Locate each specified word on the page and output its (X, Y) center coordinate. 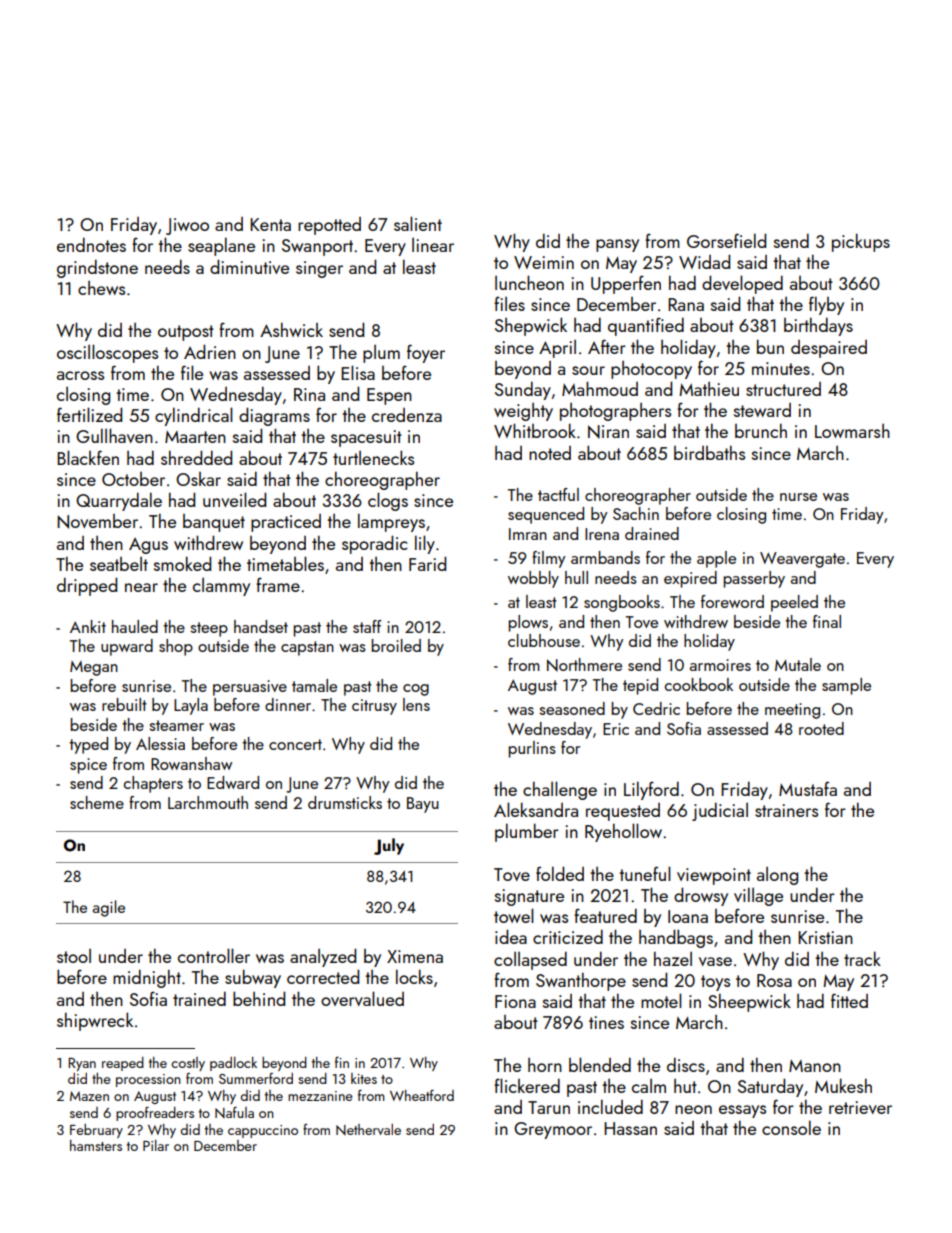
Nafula (234, 1112)
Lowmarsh (852, 431)
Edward (233, 782)
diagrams (274, 416)
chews (101, 288)
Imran (528, 534)
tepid (640, 686)
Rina (309, 394)
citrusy (374, 707)
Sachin (636, 513)
